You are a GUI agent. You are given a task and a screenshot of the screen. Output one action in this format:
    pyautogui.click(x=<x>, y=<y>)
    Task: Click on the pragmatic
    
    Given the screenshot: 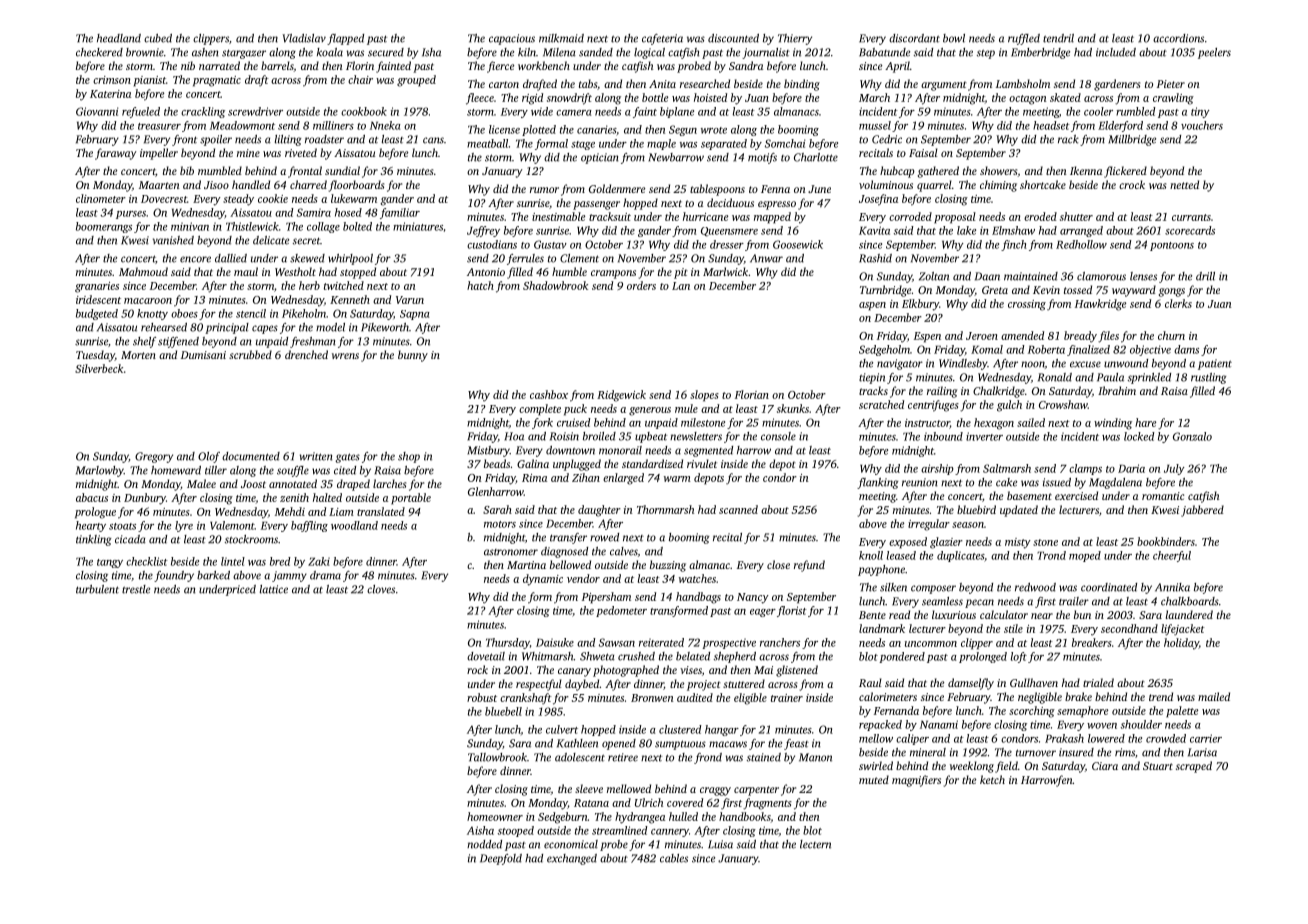 What is the action you would take?
    pyautogui.click(x=217, y=81)
